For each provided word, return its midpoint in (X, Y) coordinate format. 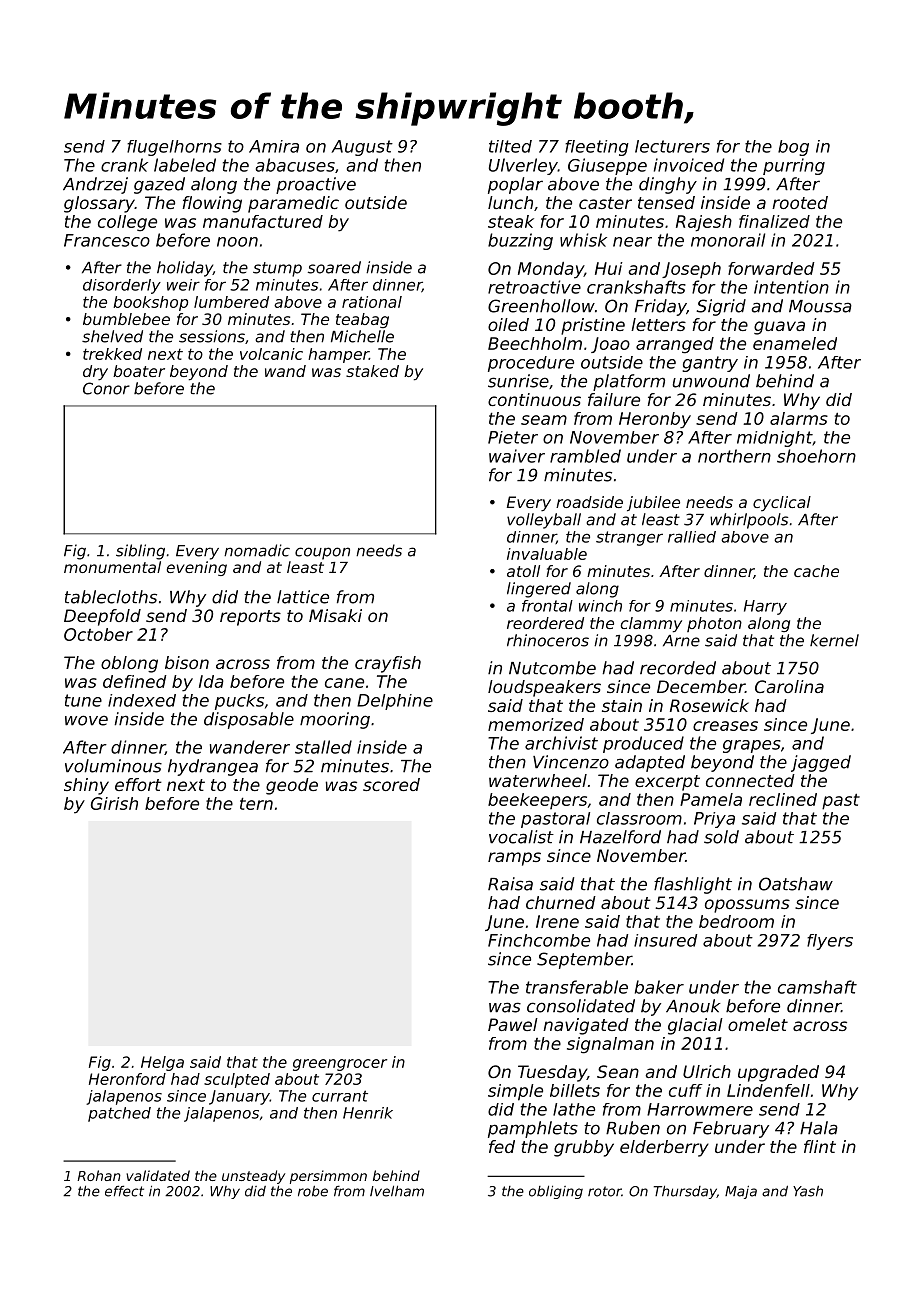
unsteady (253, 1177)
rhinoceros (548, 640)
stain (622, 705)
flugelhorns (174, 148)
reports (250, 618)
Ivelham (397, 1191)
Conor (106, 388)
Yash (808, 1191)
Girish (114, 803)
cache (816, 571)
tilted (510, 146)
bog (793, 148)
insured (665, 940)
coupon (322, 553)
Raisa (510, 884)
